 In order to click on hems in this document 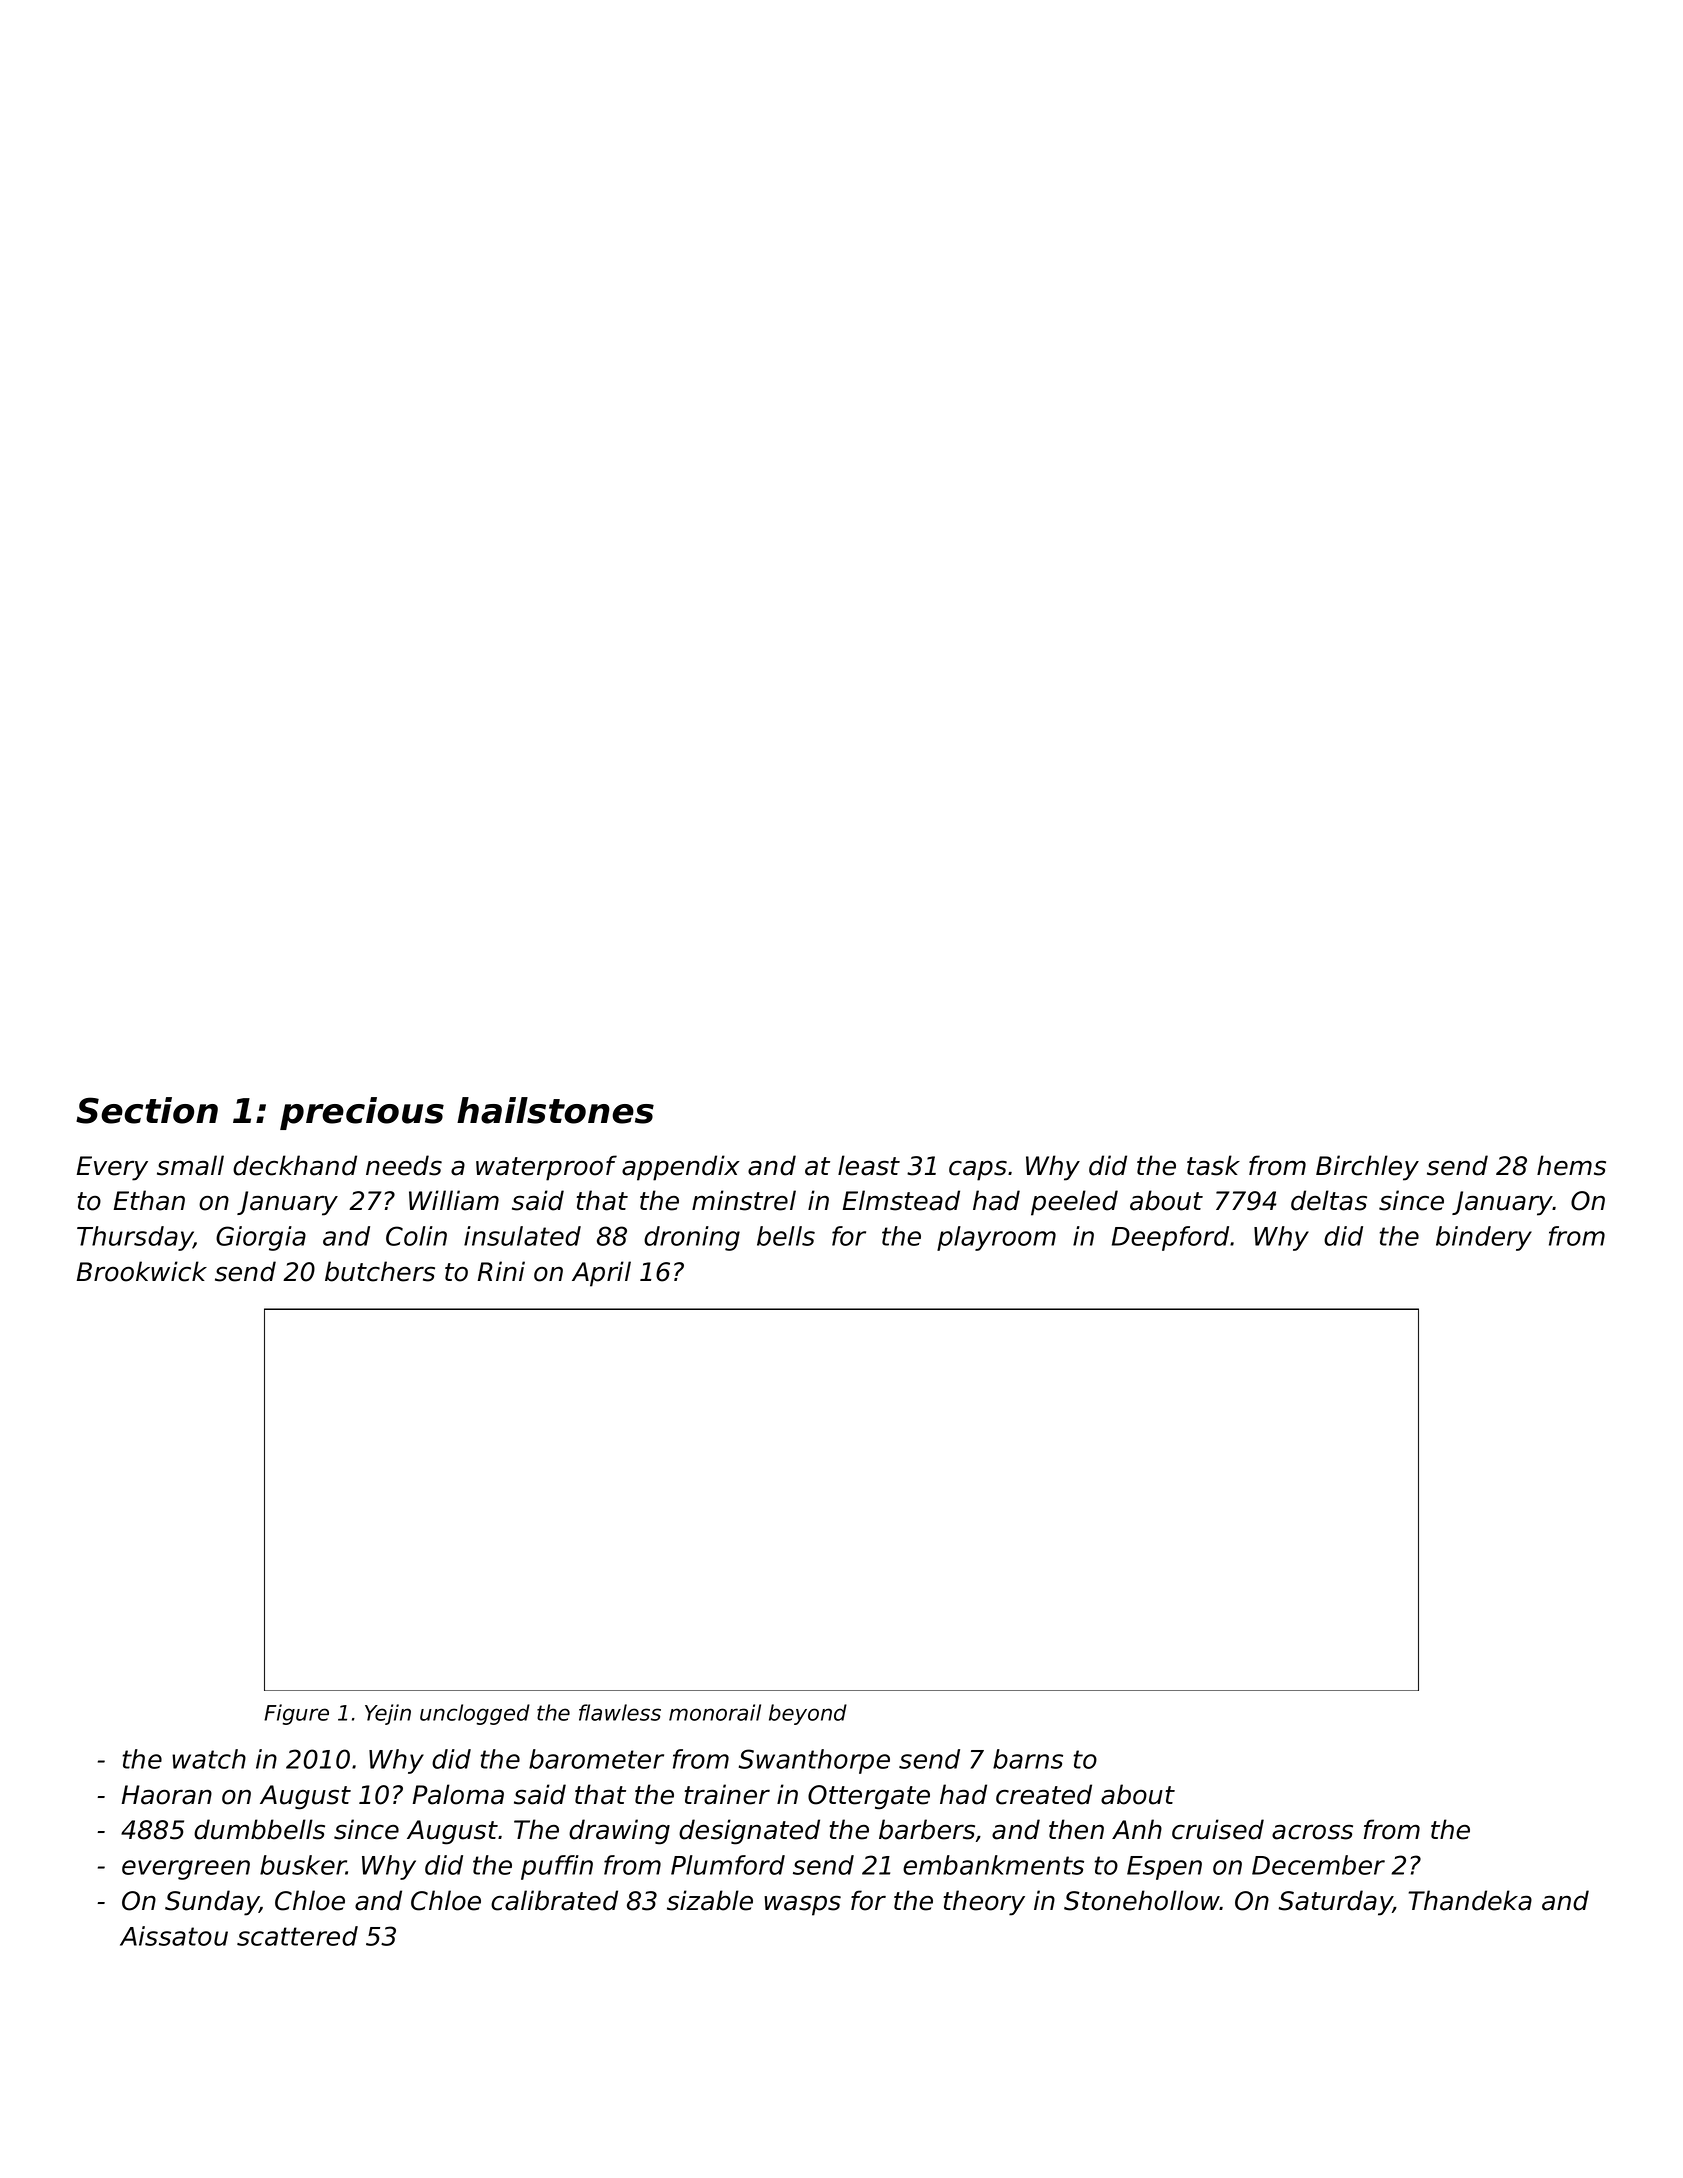, I will do `click(1571, 1165)`.
